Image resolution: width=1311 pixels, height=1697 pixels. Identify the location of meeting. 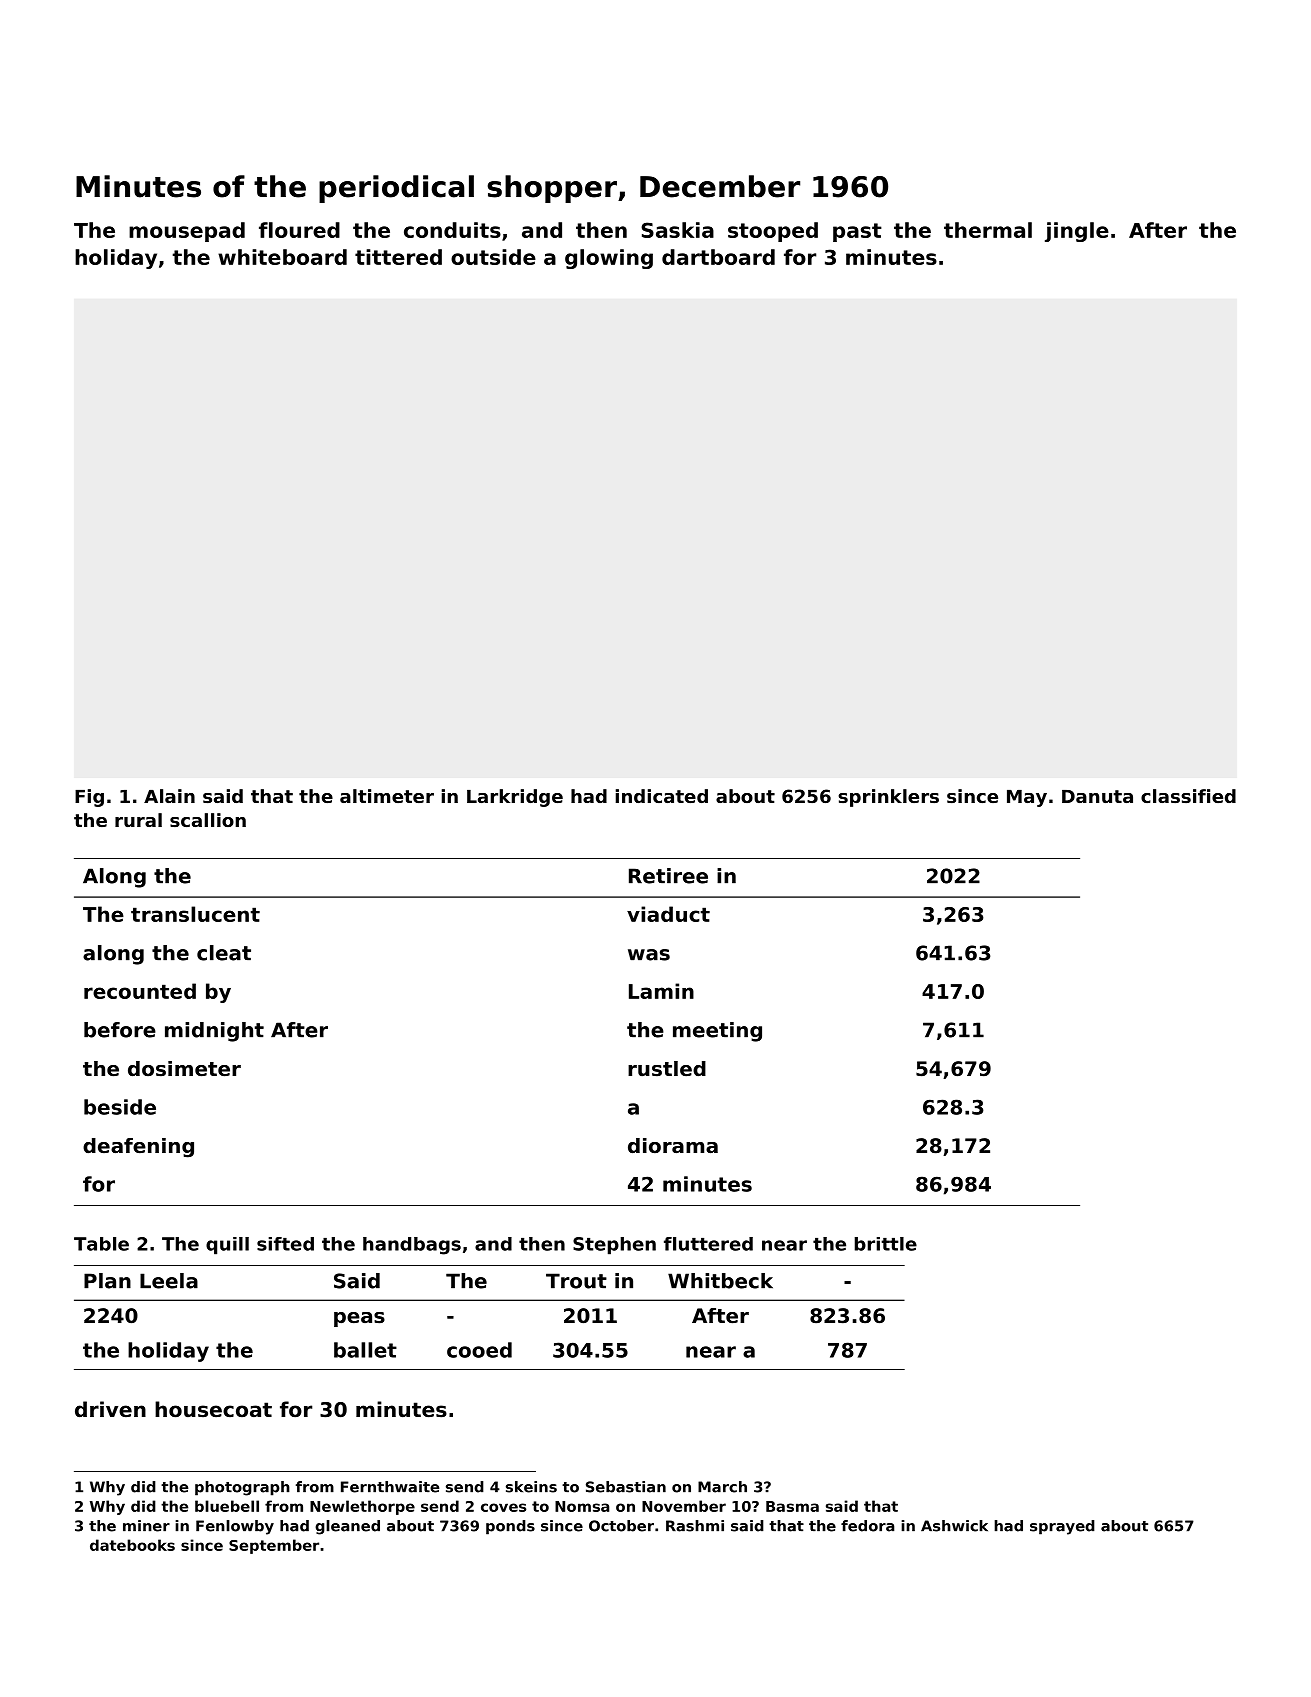
(717, 1032).
